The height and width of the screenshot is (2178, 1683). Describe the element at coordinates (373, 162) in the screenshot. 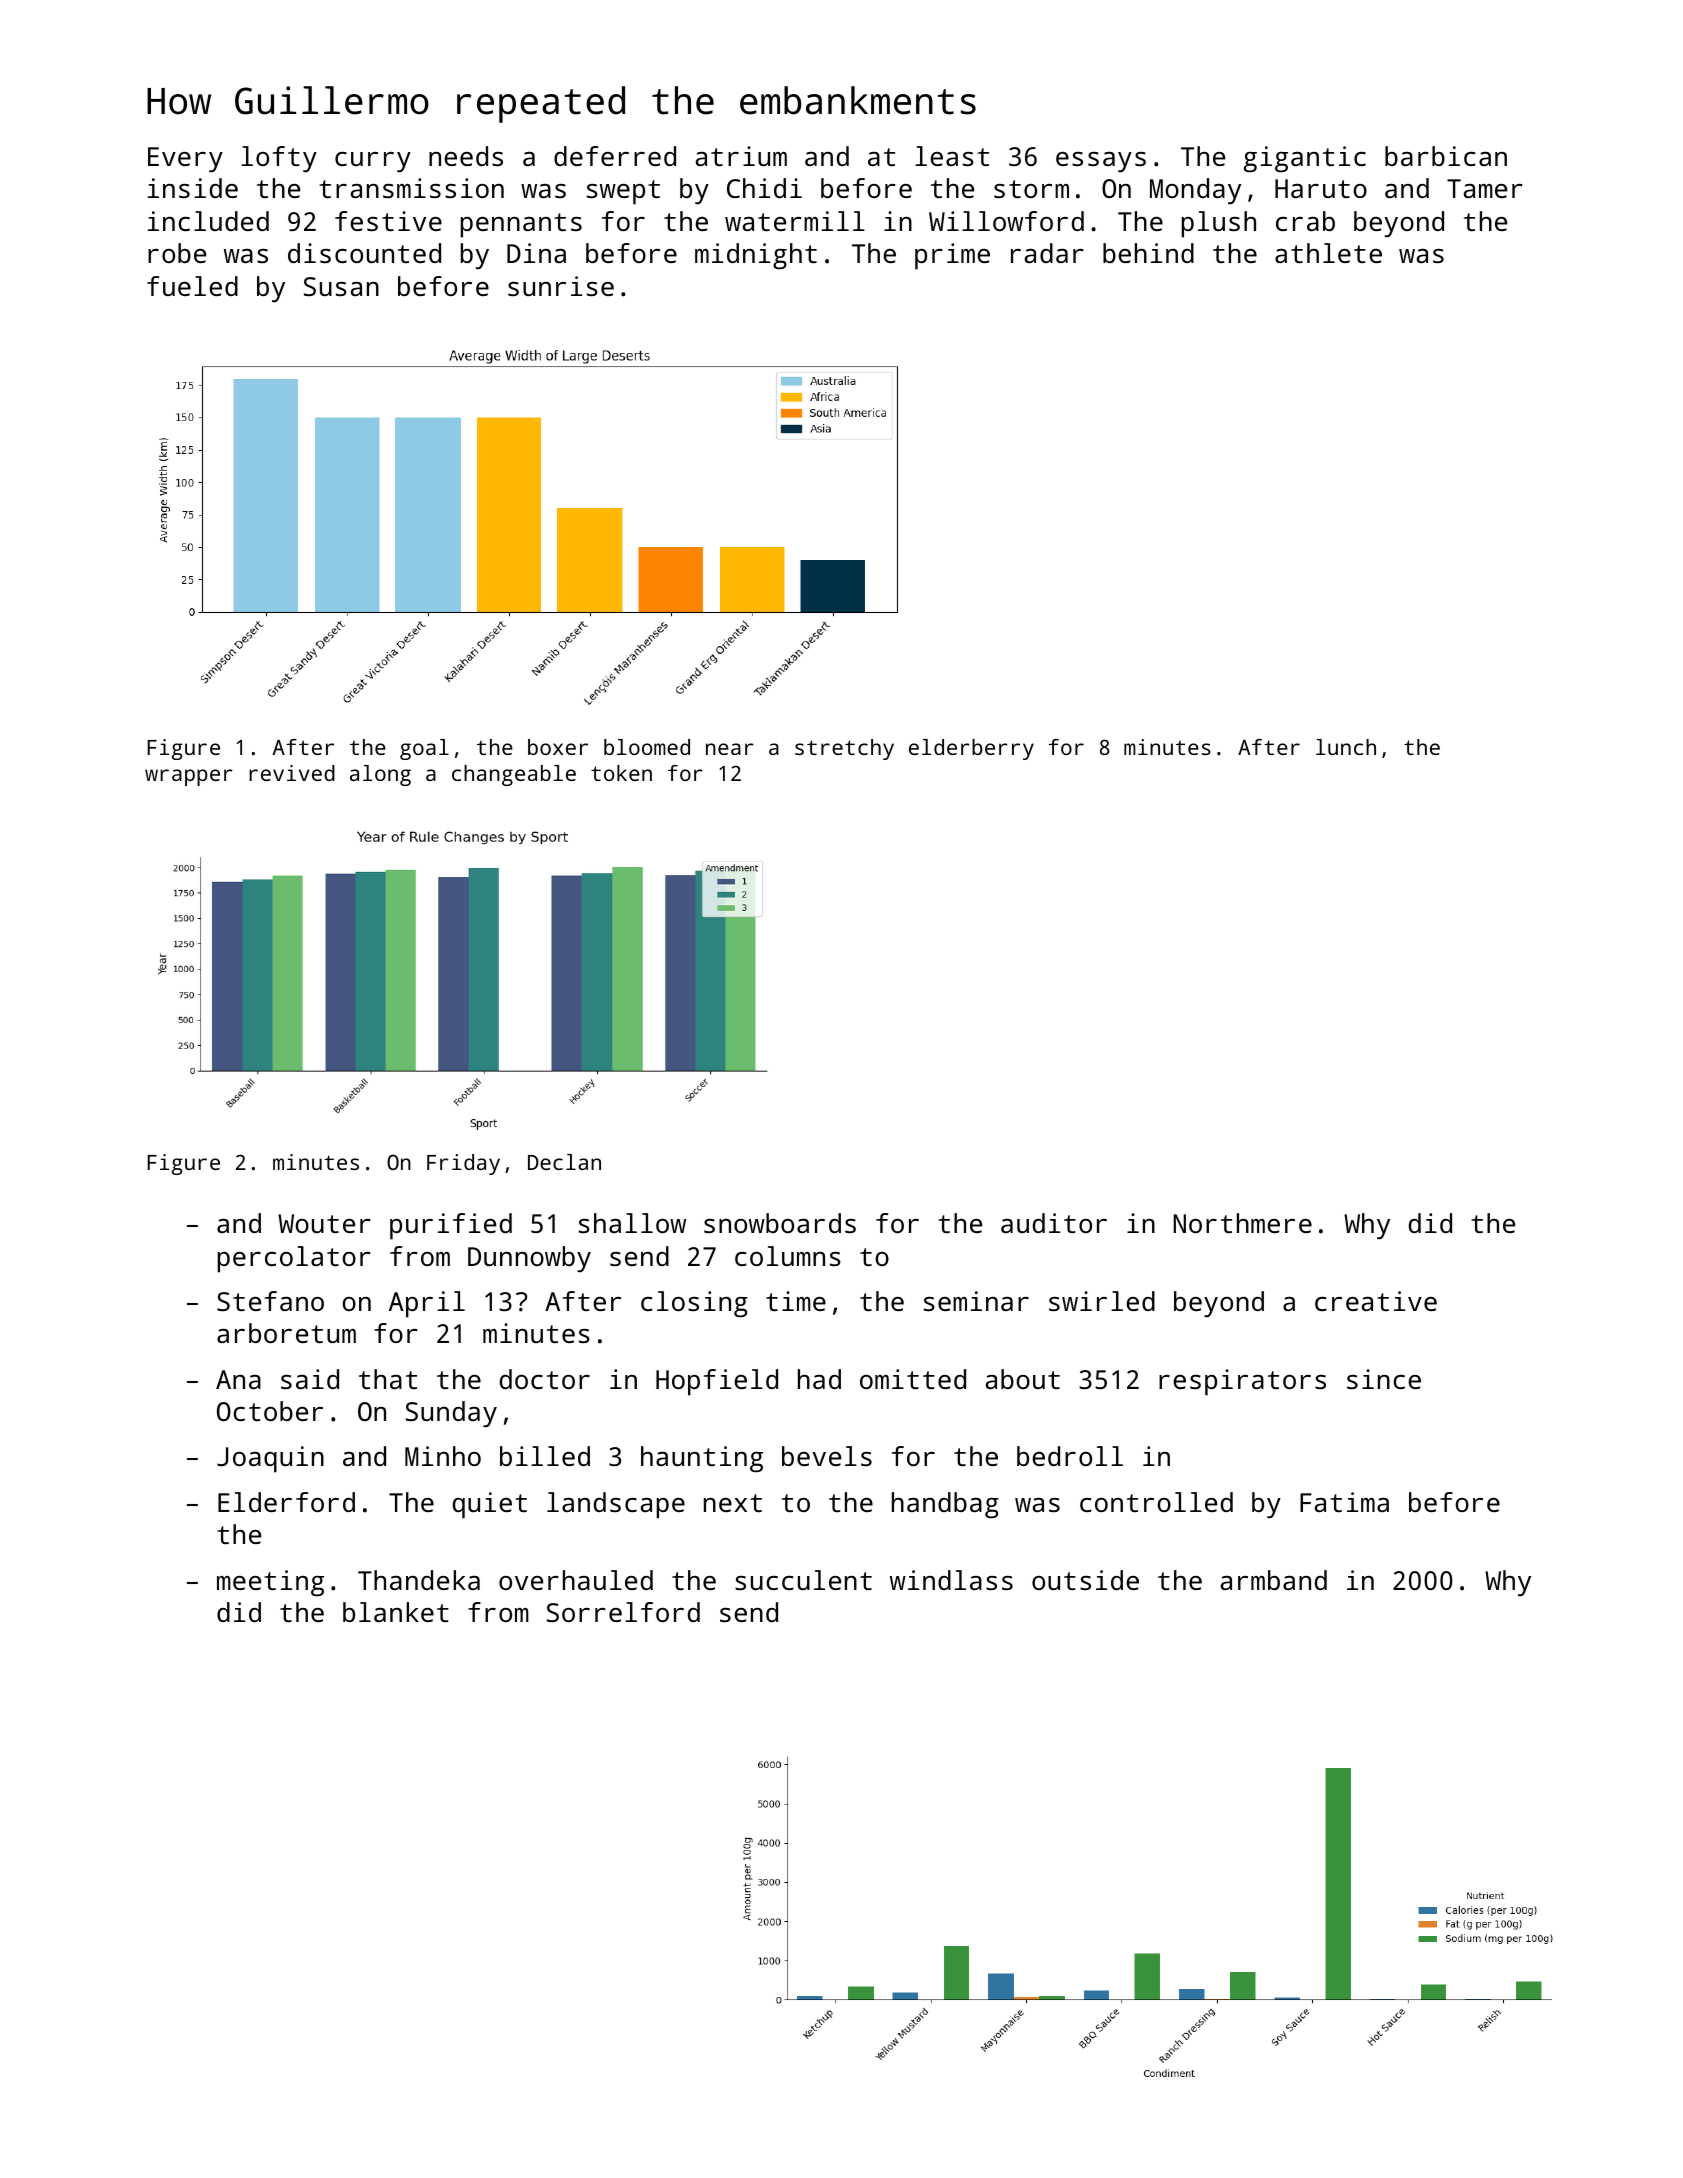

I see `curry` at that location.
